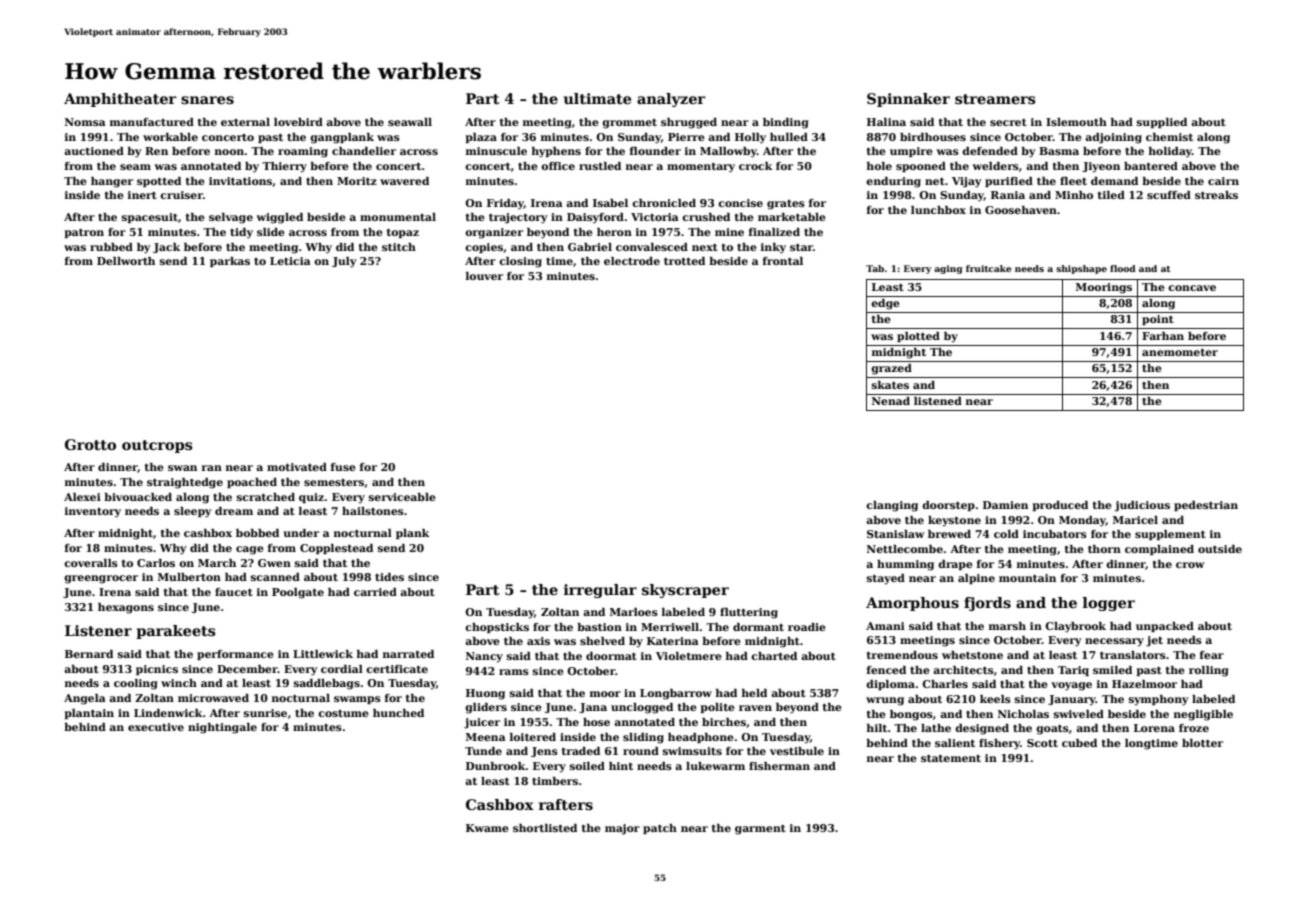  I want to click on garment, so click(760, 830).
